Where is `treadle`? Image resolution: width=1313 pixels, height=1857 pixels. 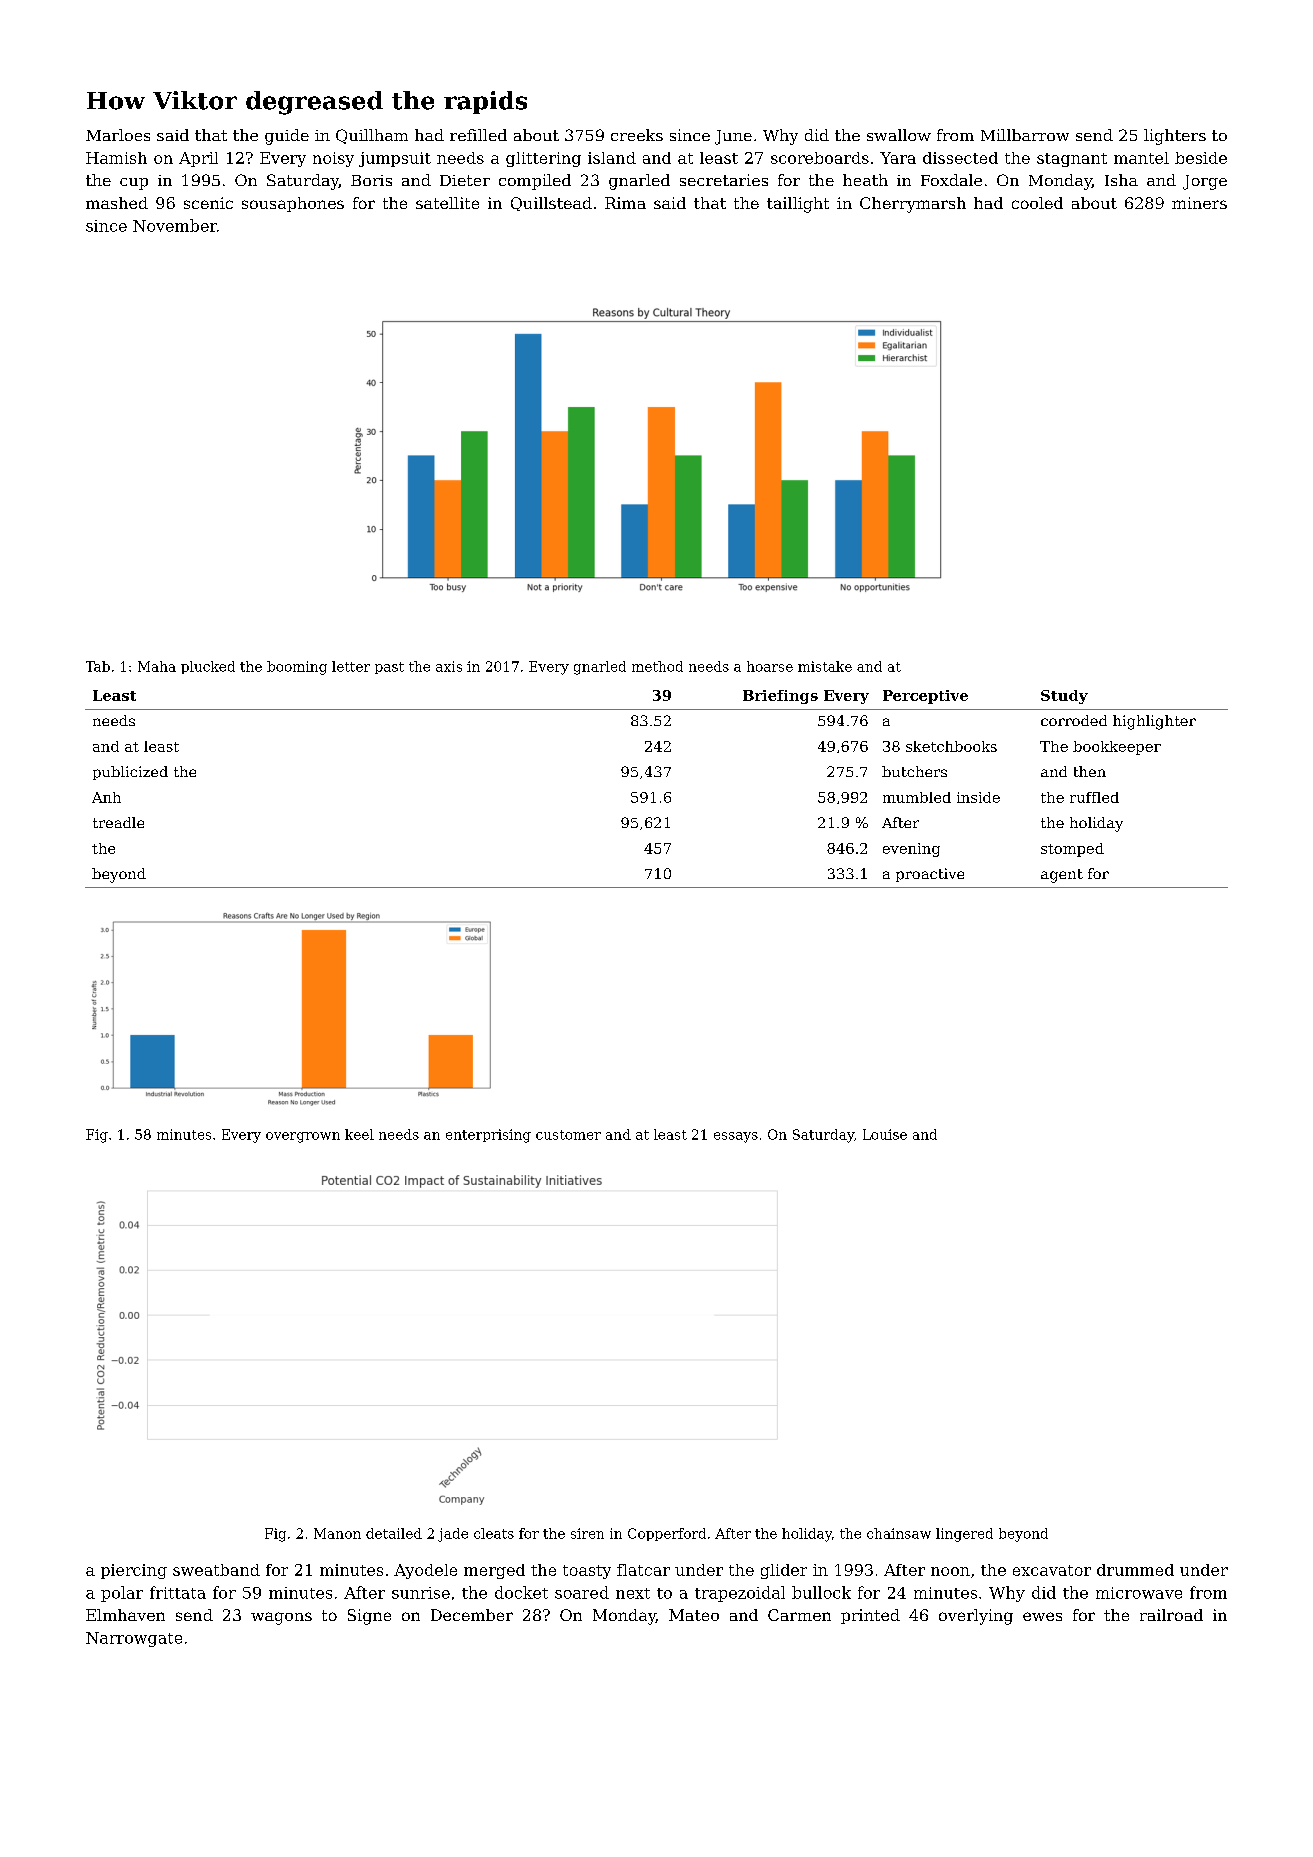 treadle is located at coordinates (118, 822).
